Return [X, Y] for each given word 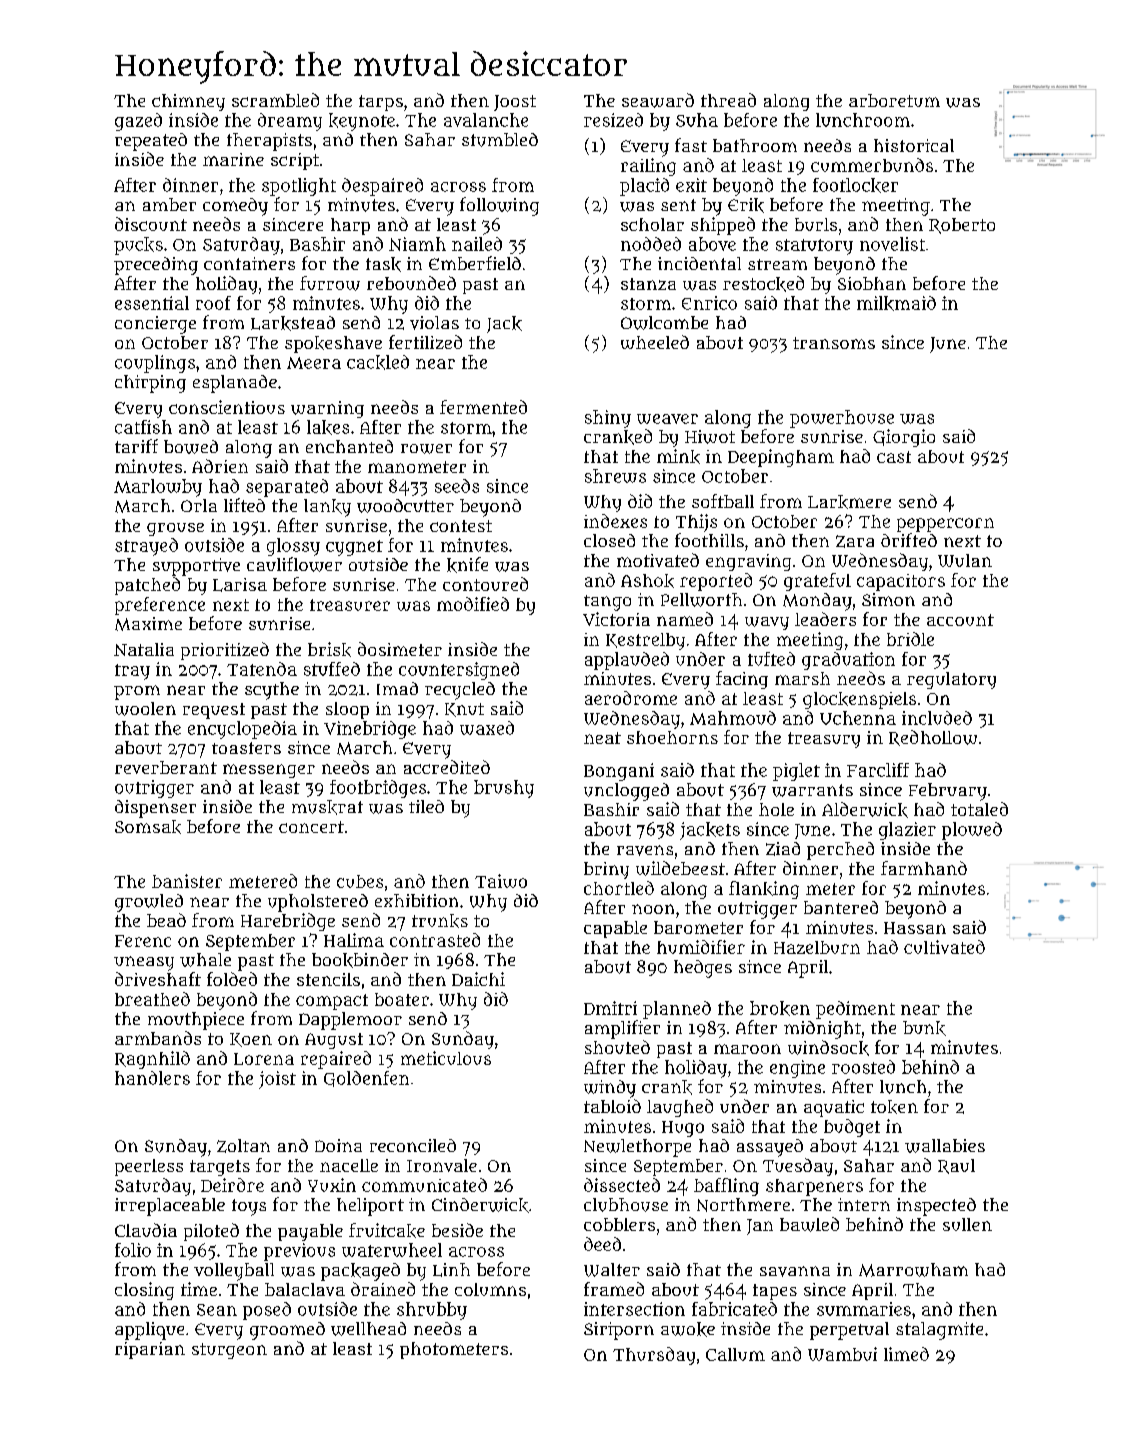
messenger [269, 771]
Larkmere [849, 502]
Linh [451, 1270]
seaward [658, 100]
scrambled [275, 100]
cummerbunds [872, 165]
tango [607, 603]
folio [133, 1250]
